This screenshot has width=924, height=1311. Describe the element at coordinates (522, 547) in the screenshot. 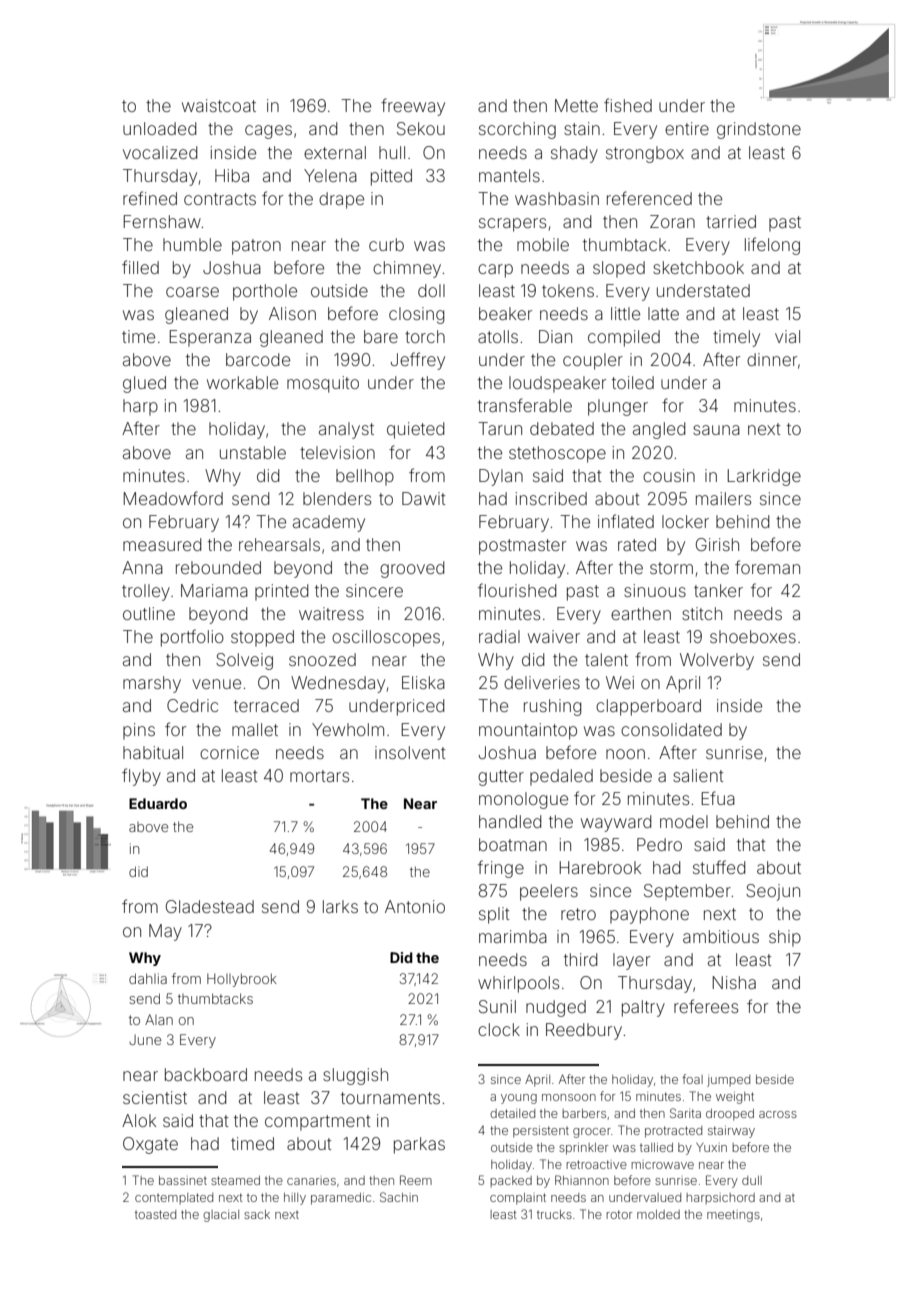

I see `postmaster` at that location.
